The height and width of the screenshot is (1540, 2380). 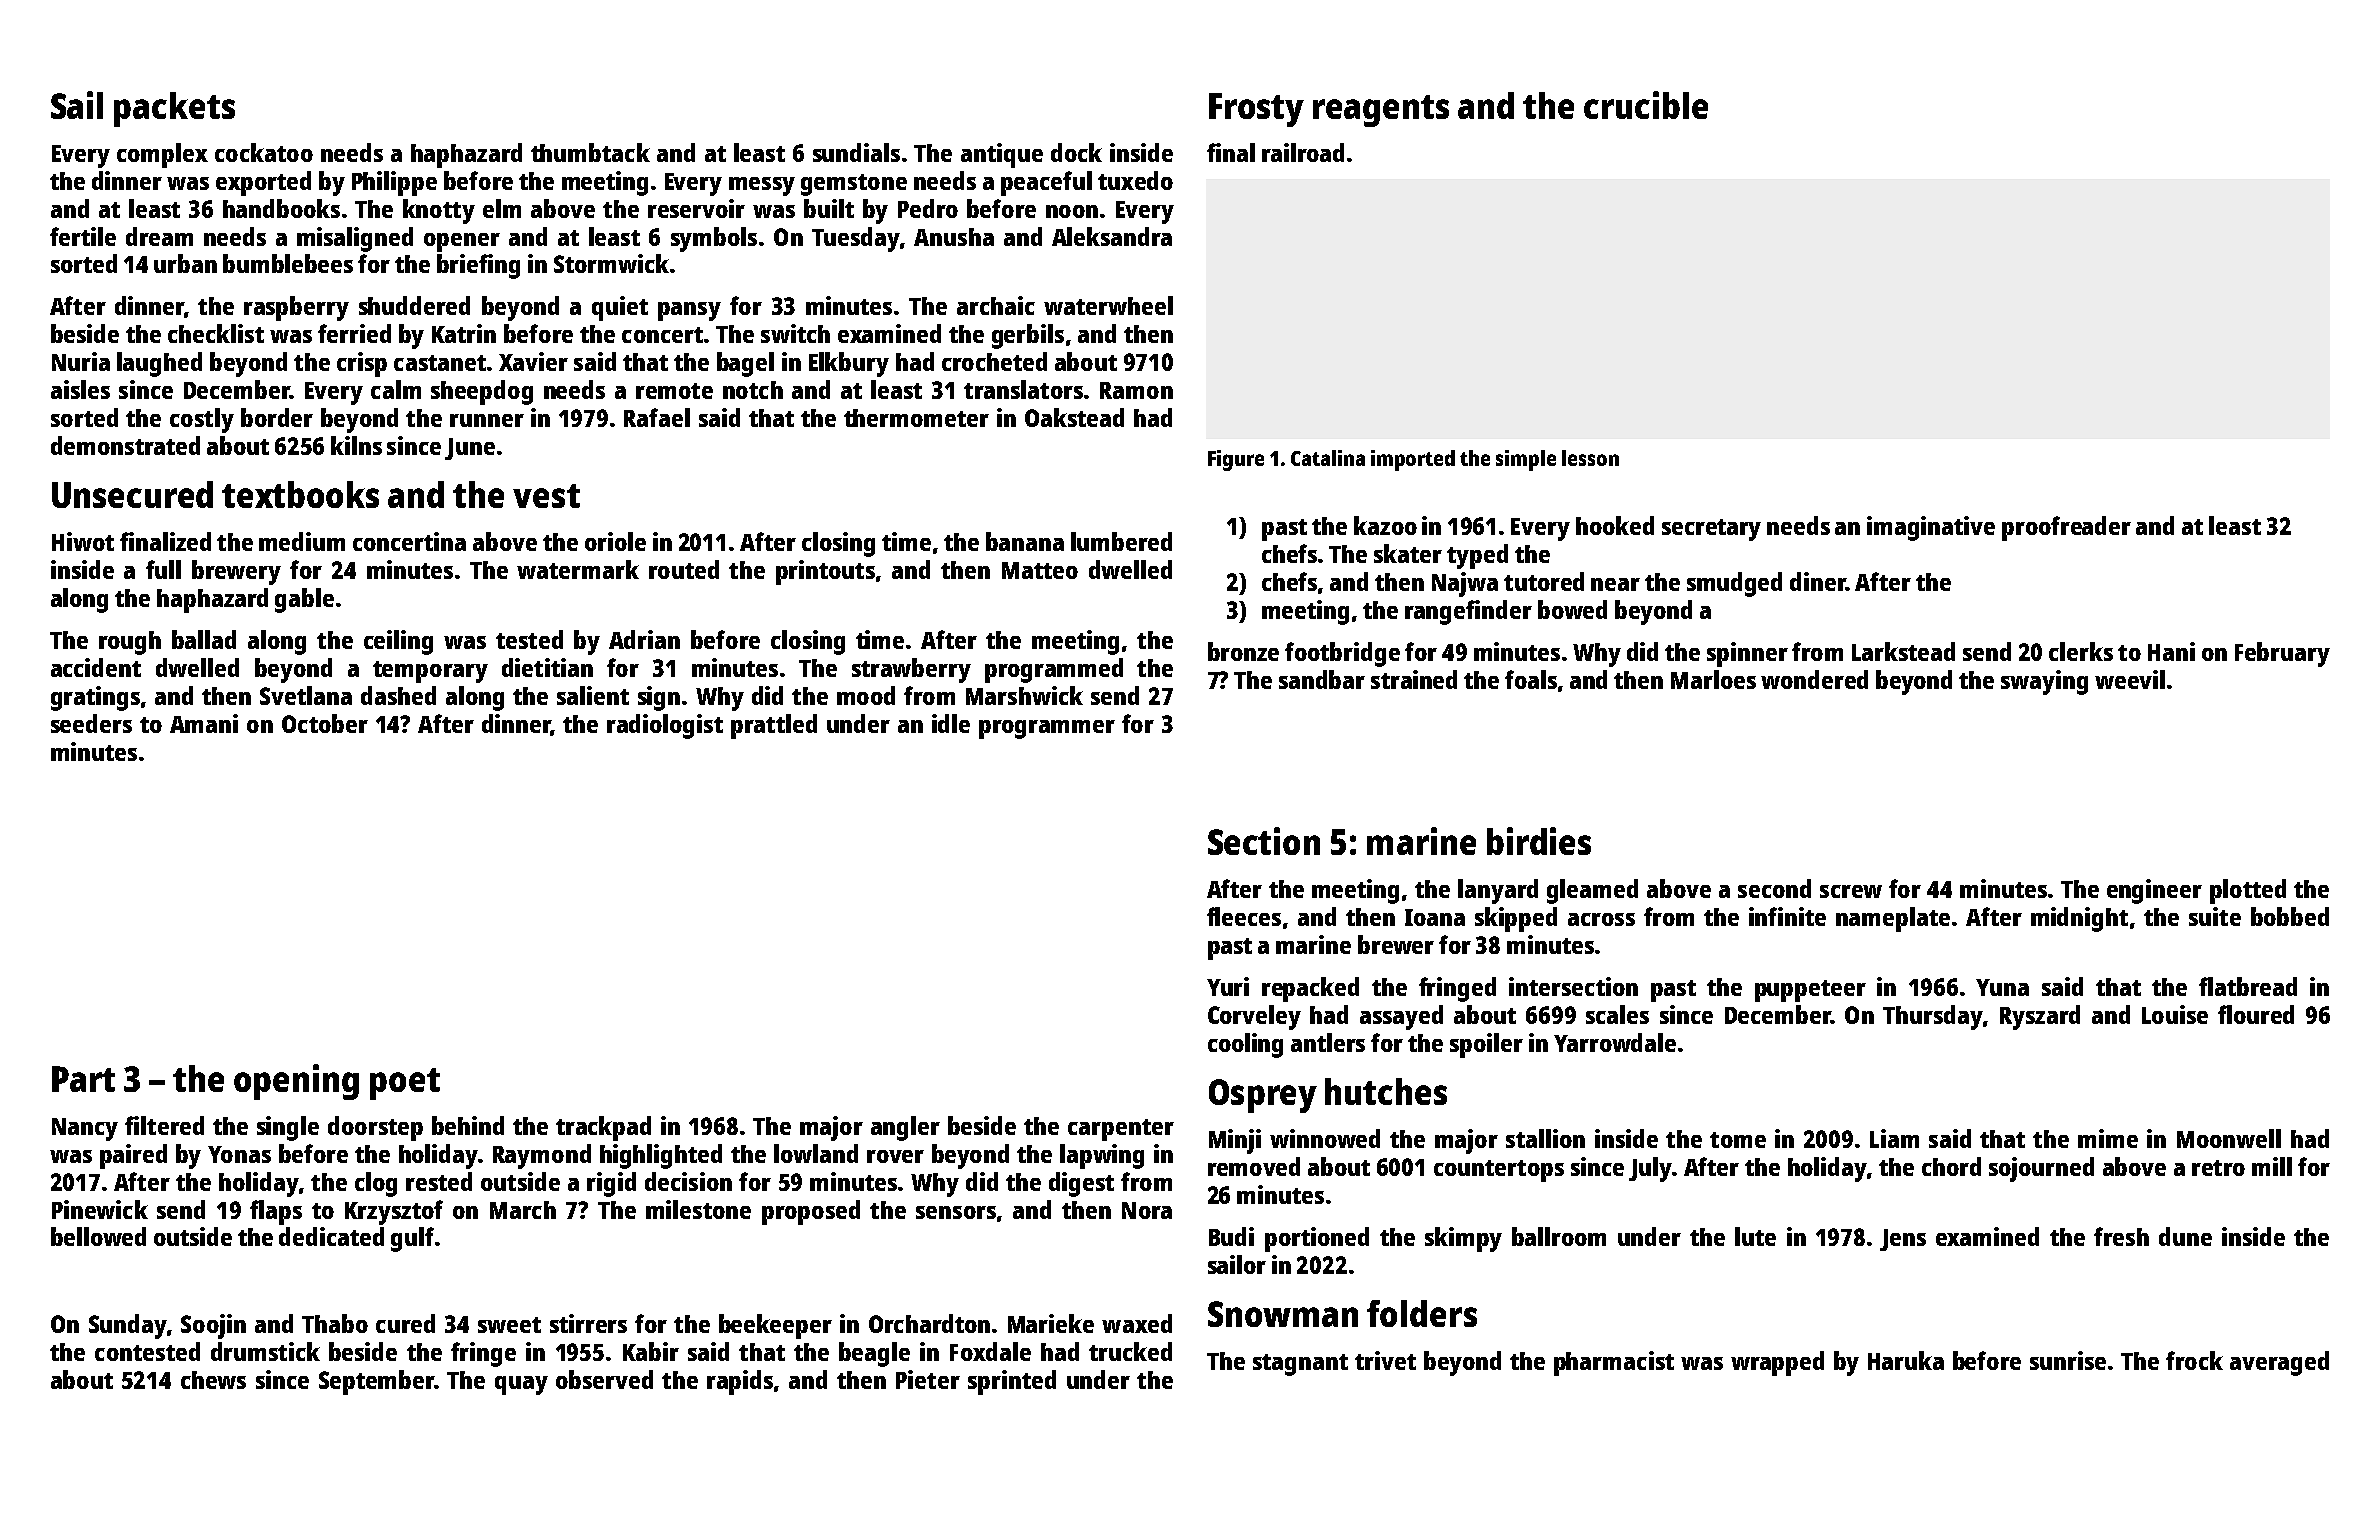 I want to click on rapids, so click(x=740, y=1382).
